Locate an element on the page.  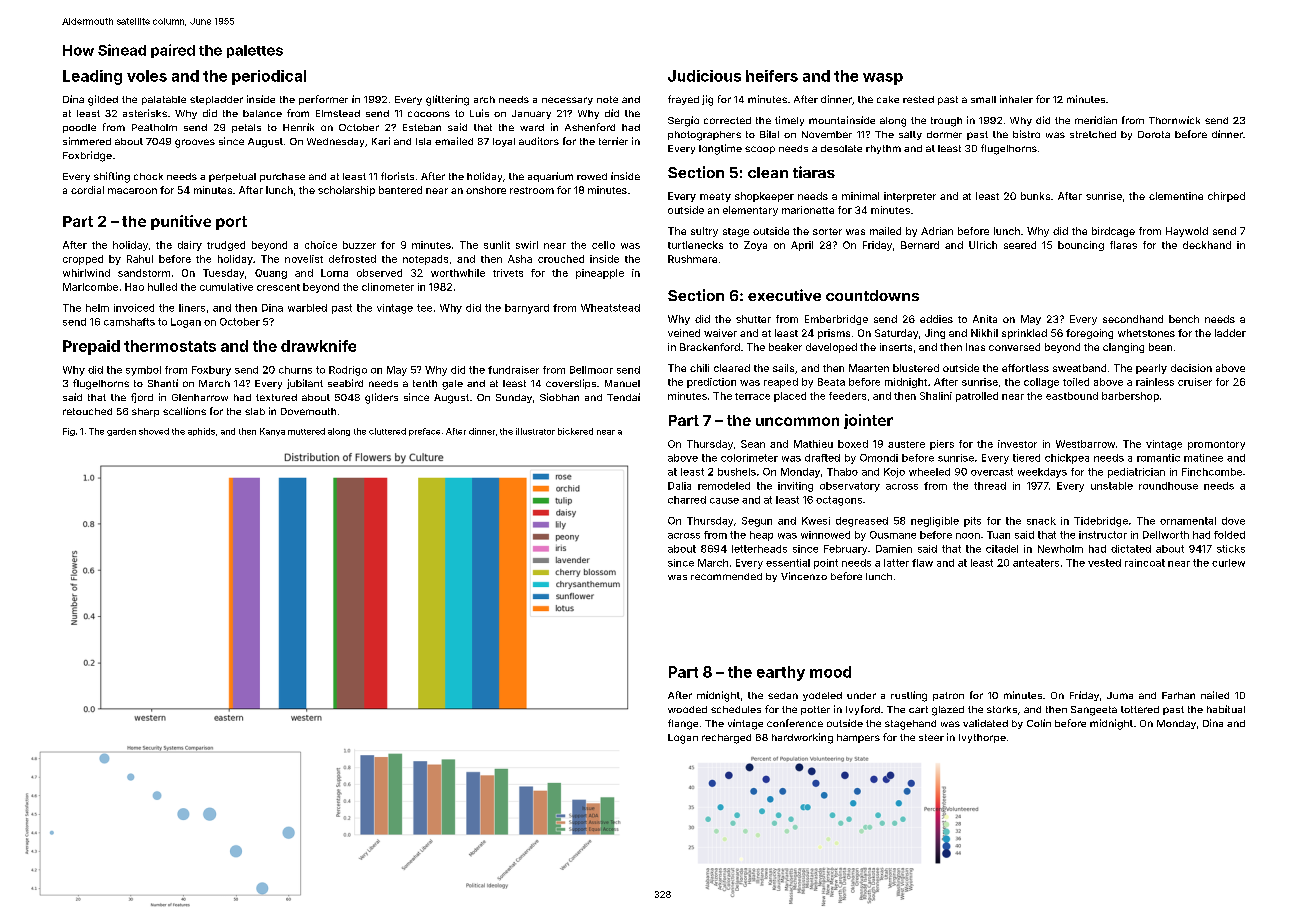
recommended is located at coordinates (726, 576).
